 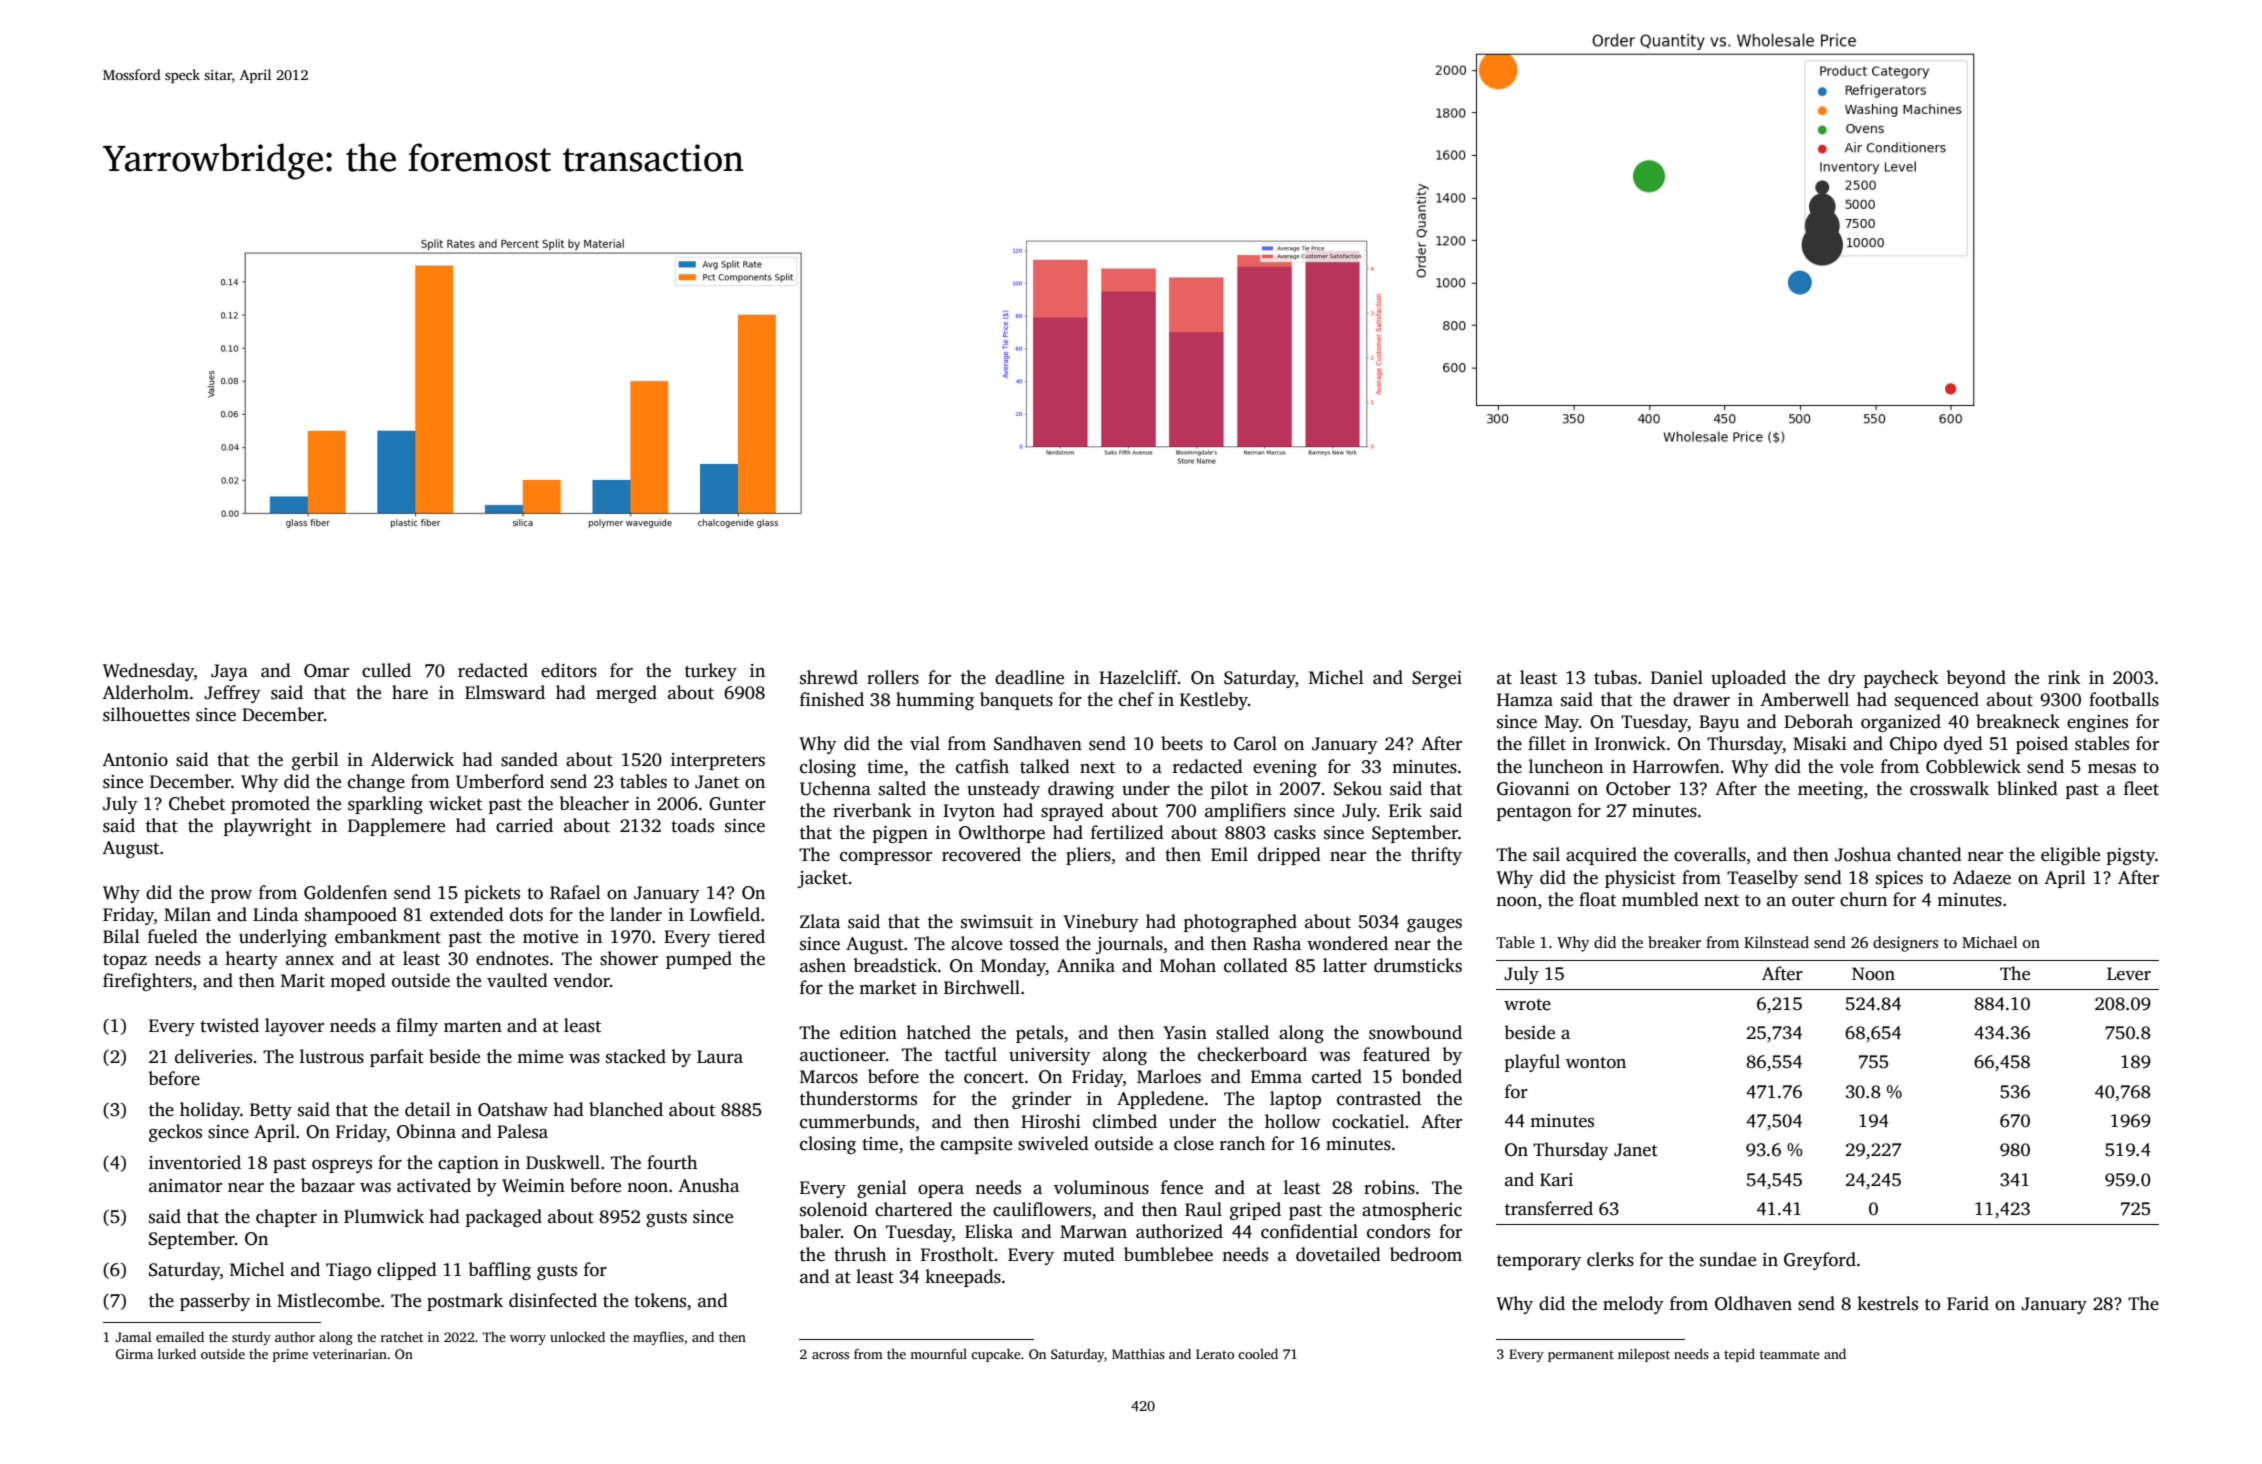 I want to click on silhouettes, so click(x=146, y=714).
